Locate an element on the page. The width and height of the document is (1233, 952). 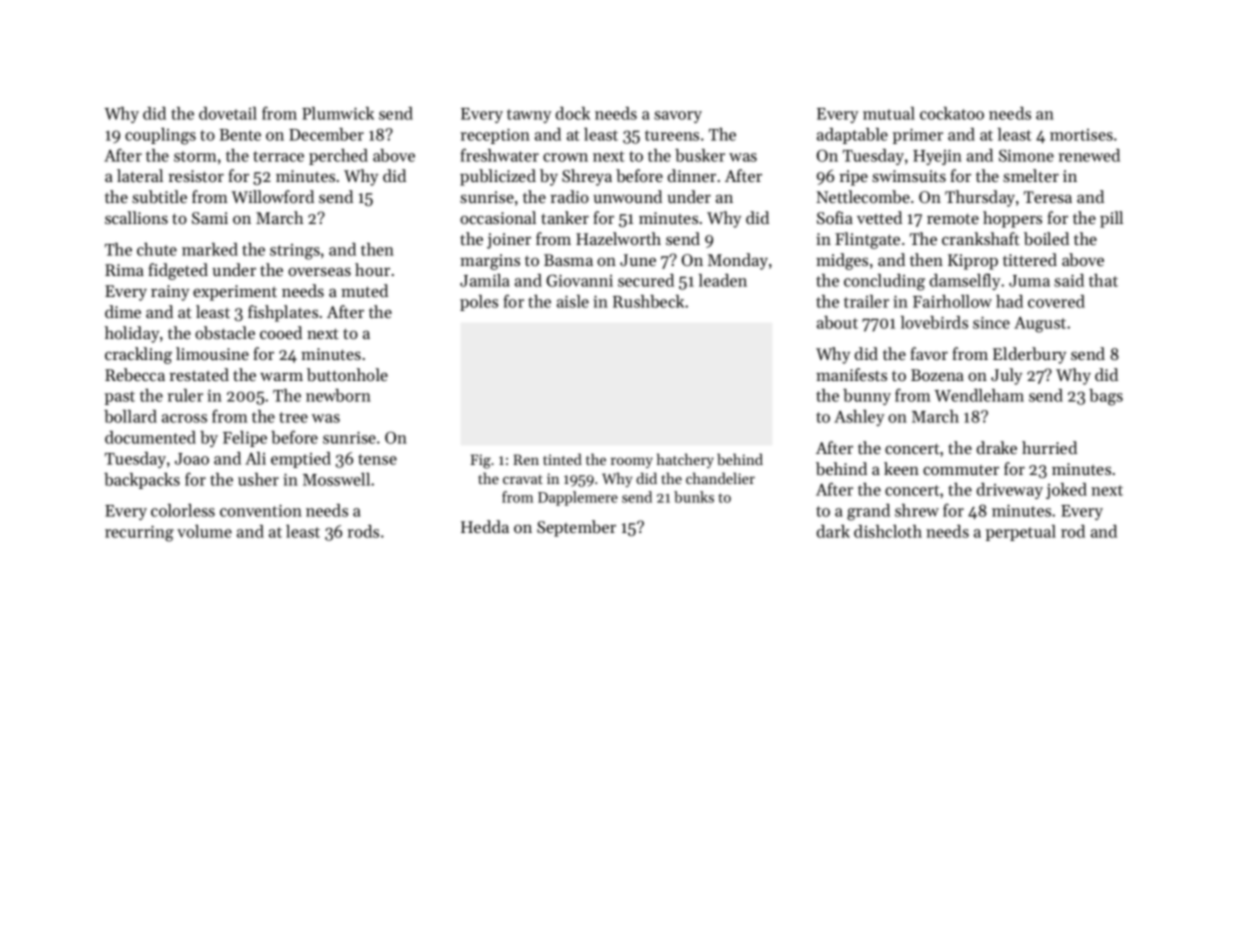
past is located at coordinates (120, 398).
